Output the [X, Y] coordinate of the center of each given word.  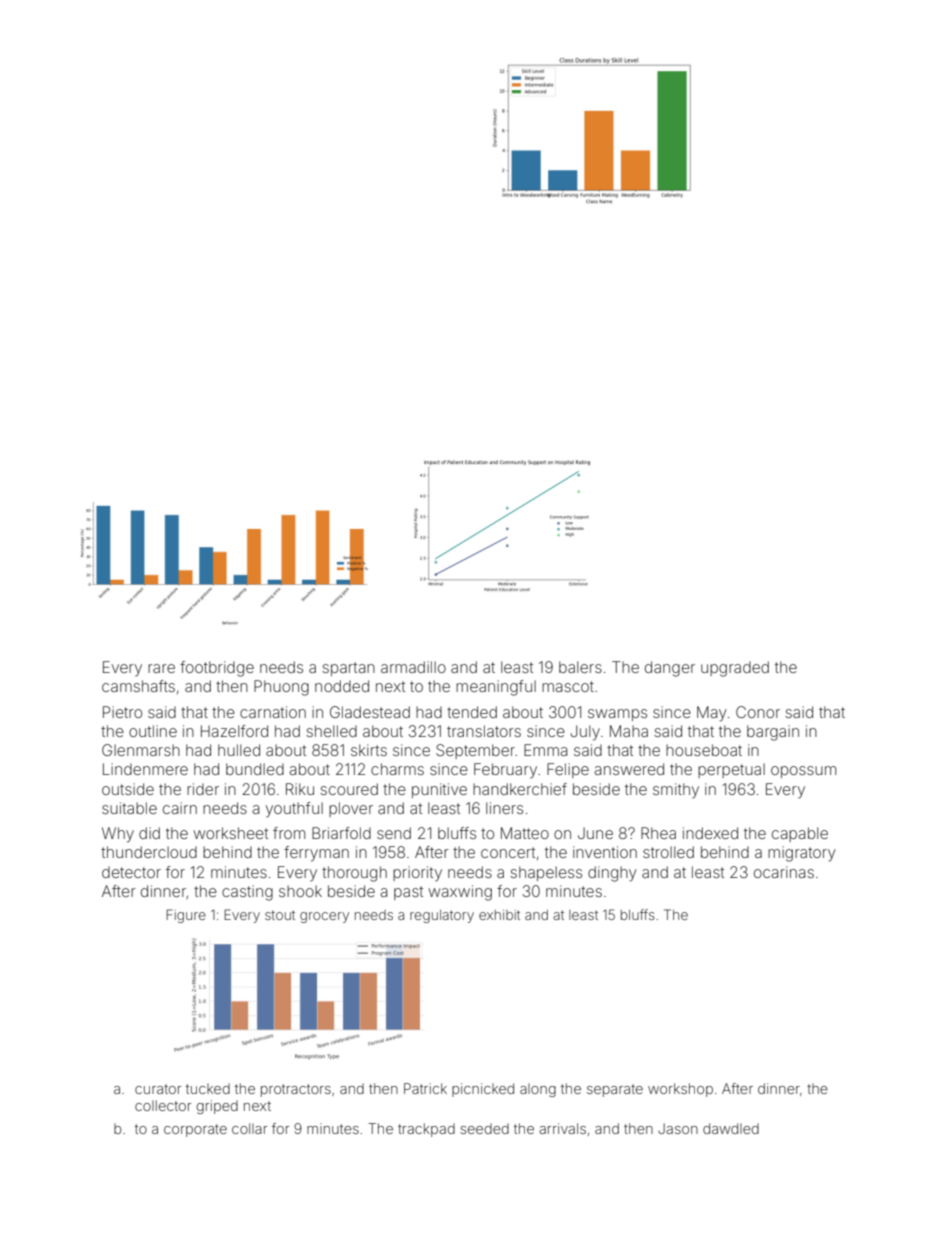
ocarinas [784, 872]
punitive [439, 790]
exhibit [499, 915]
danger [670, 669]
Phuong [281, 688]
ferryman [316, 854]
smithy [676, 790]
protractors [296, 1090]
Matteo [525, 833]
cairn [180, 808]
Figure [186, 916]
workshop [680, 1090]
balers [580, 667]
